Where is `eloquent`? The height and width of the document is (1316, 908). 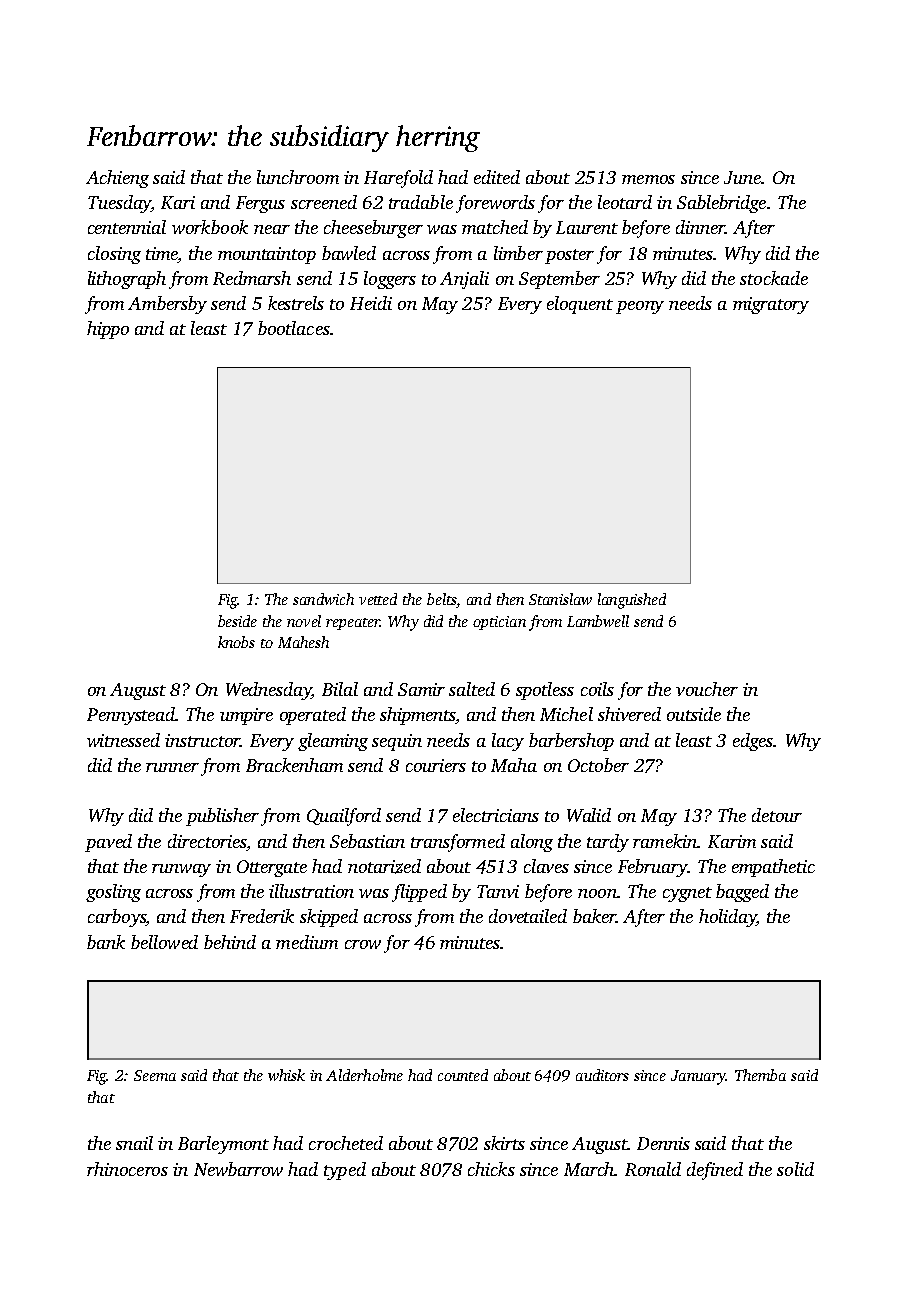 eloquent is located at coordinates (580, 305).
